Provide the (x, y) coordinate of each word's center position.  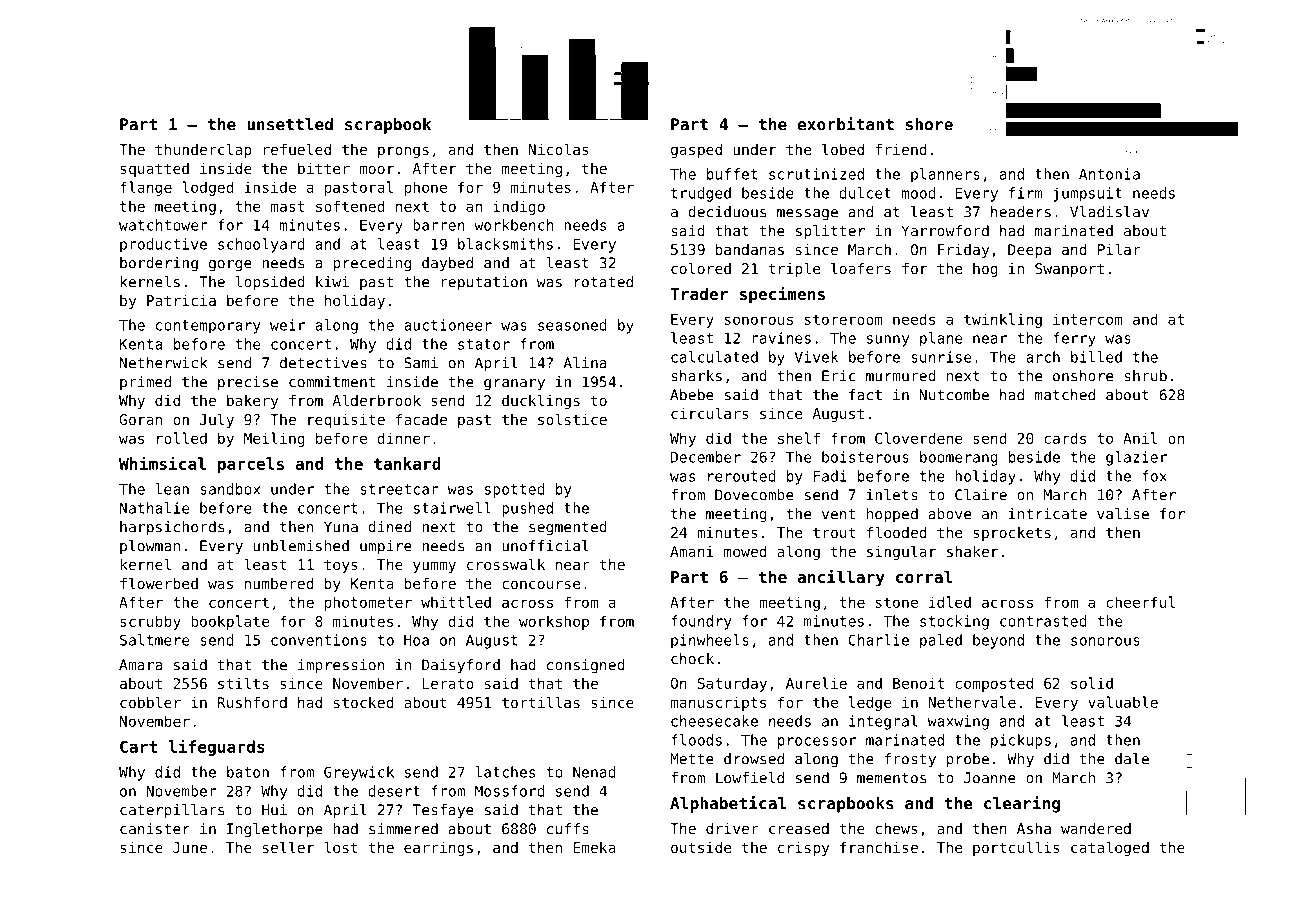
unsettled (290, 124)
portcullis (1016, 848)
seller (288, 847)
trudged (701, 194)
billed (1096, 357)
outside (701, 847)
